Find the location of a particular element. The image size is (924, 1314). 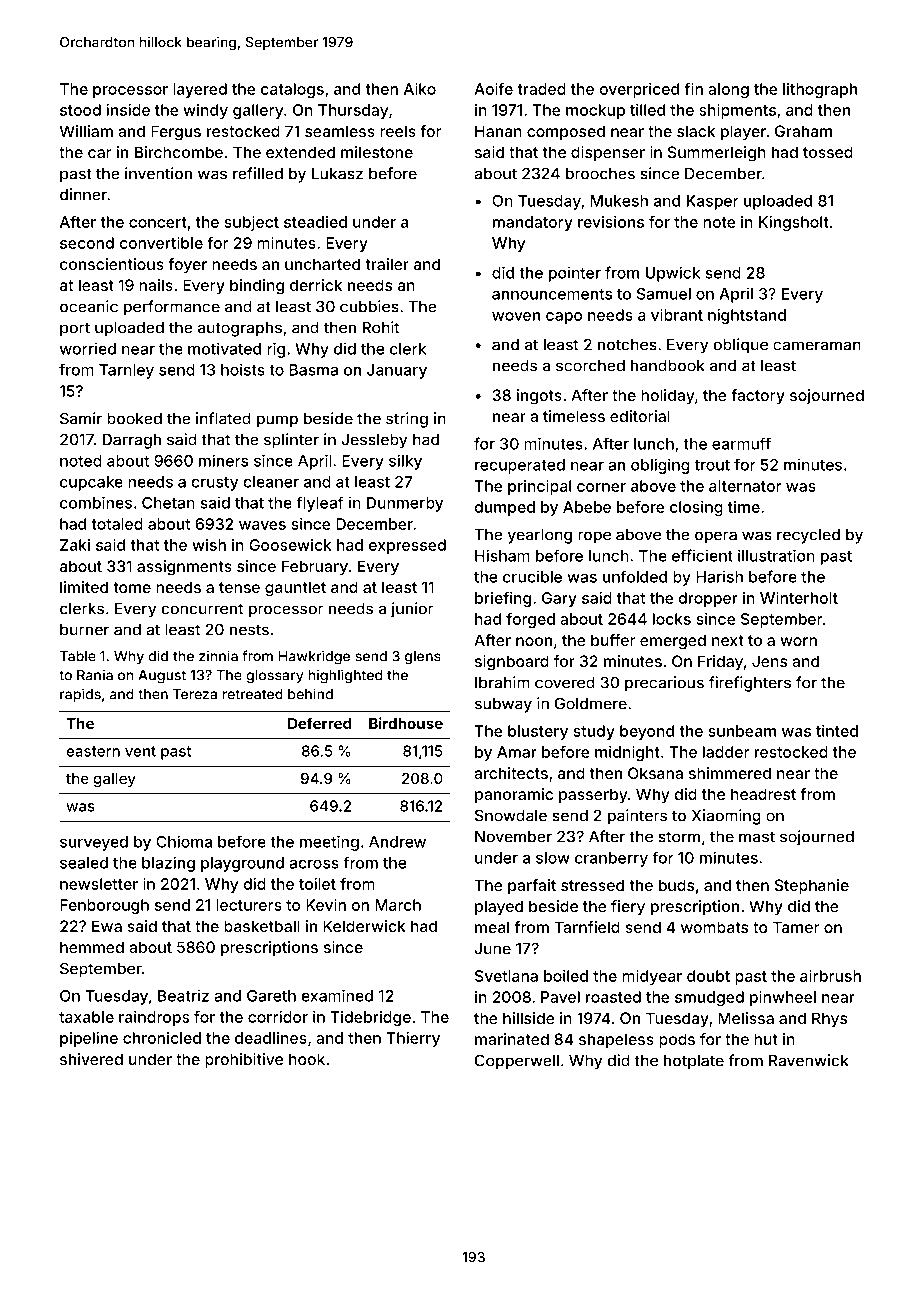

announcements is located at coordinates (552, 294).
